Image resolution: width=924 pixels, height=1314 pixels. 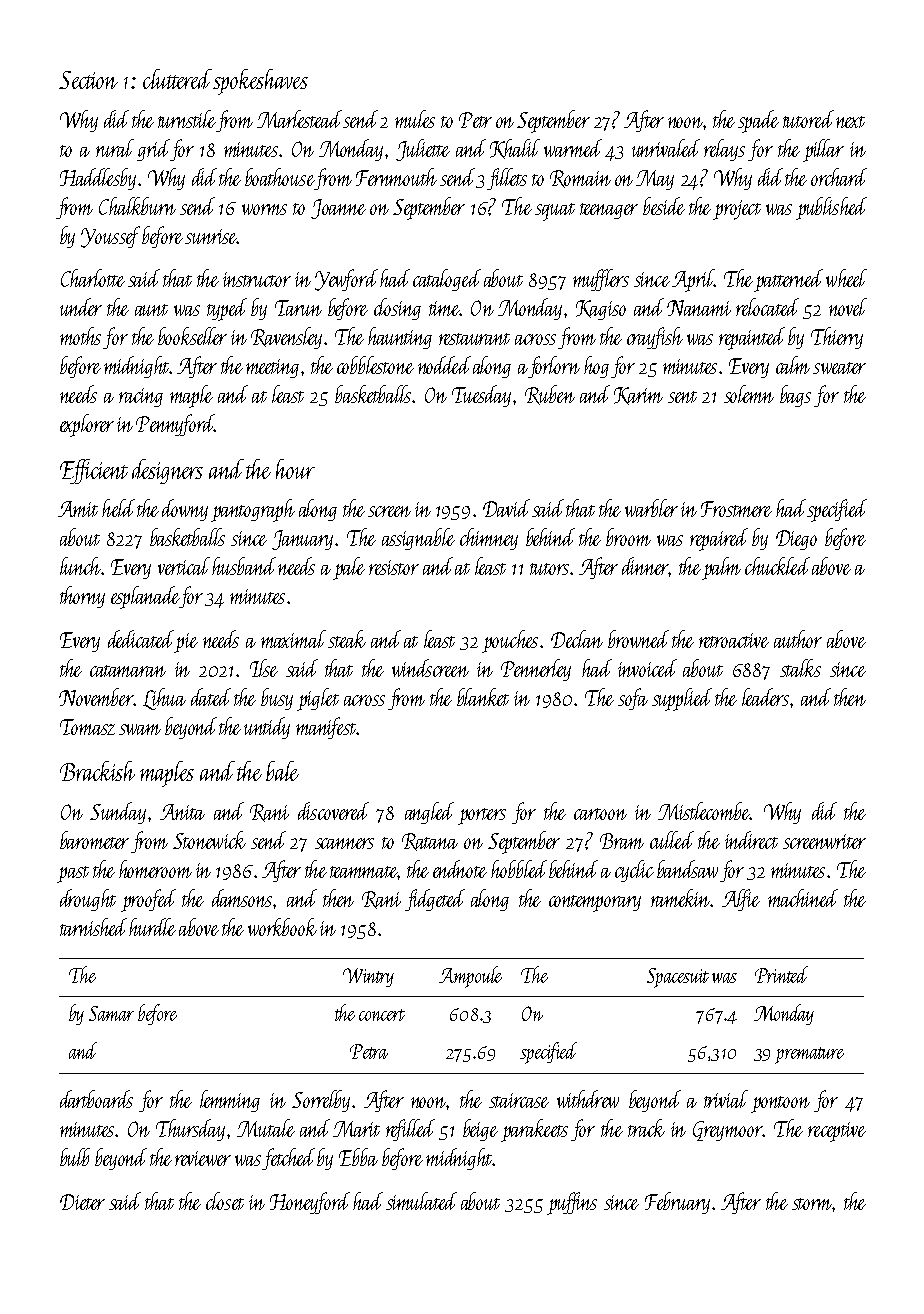 What do you see at coordinates (415, 119) in the screenshot?
I see `mules` at bounding box center [415, 119].
